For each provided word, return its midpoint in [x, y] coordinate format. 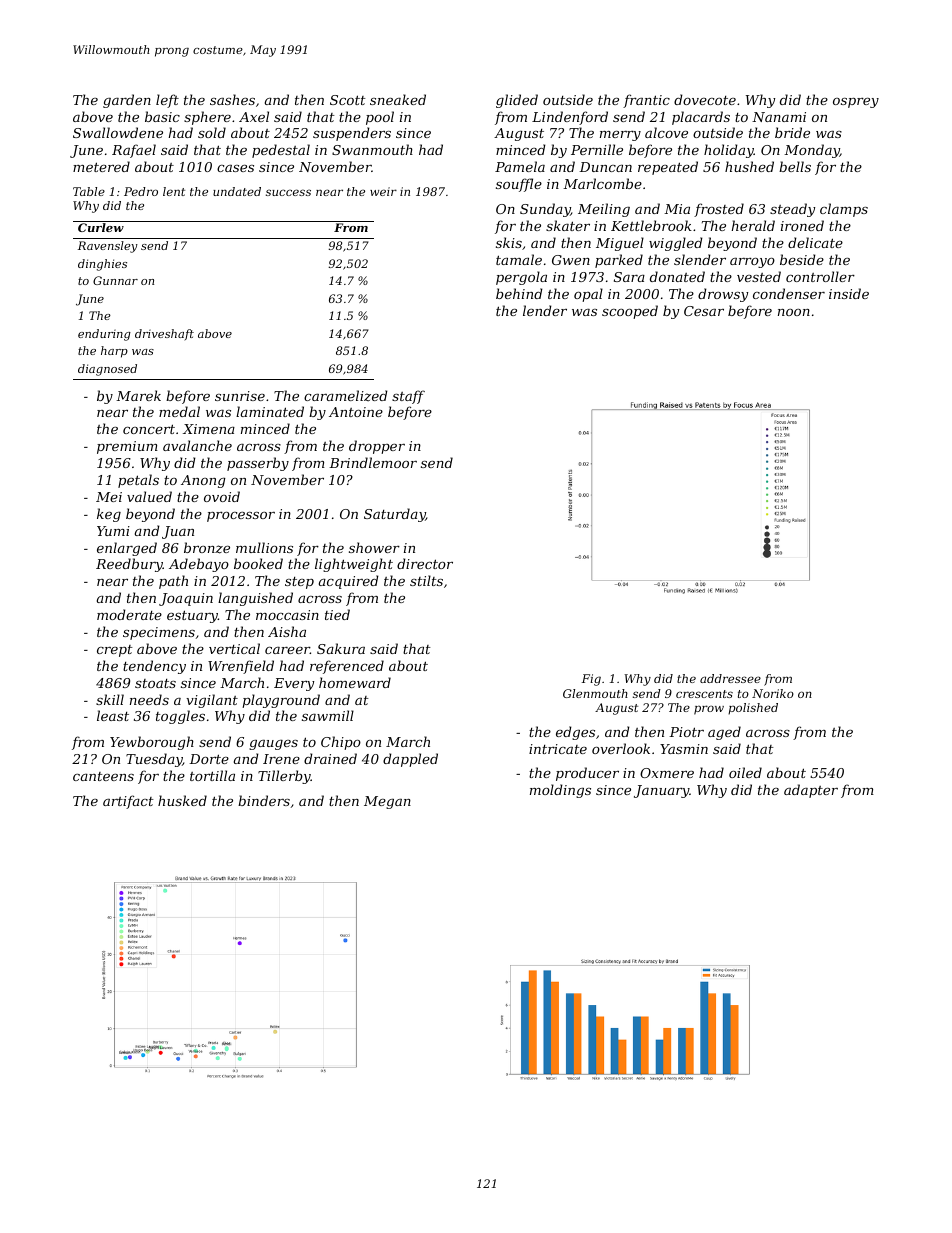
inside [849, 293]
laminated [270, 411]
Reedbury [129, 565]
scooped [630, 312]
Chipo [341, 743]
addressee [730, 678]
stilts [426, 580]
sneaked [398, 99]
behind [519, 293]
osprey [856, 103]
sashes [232, 99]
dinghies [102, 265]
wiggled [676, 244]
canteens [103, 776]
